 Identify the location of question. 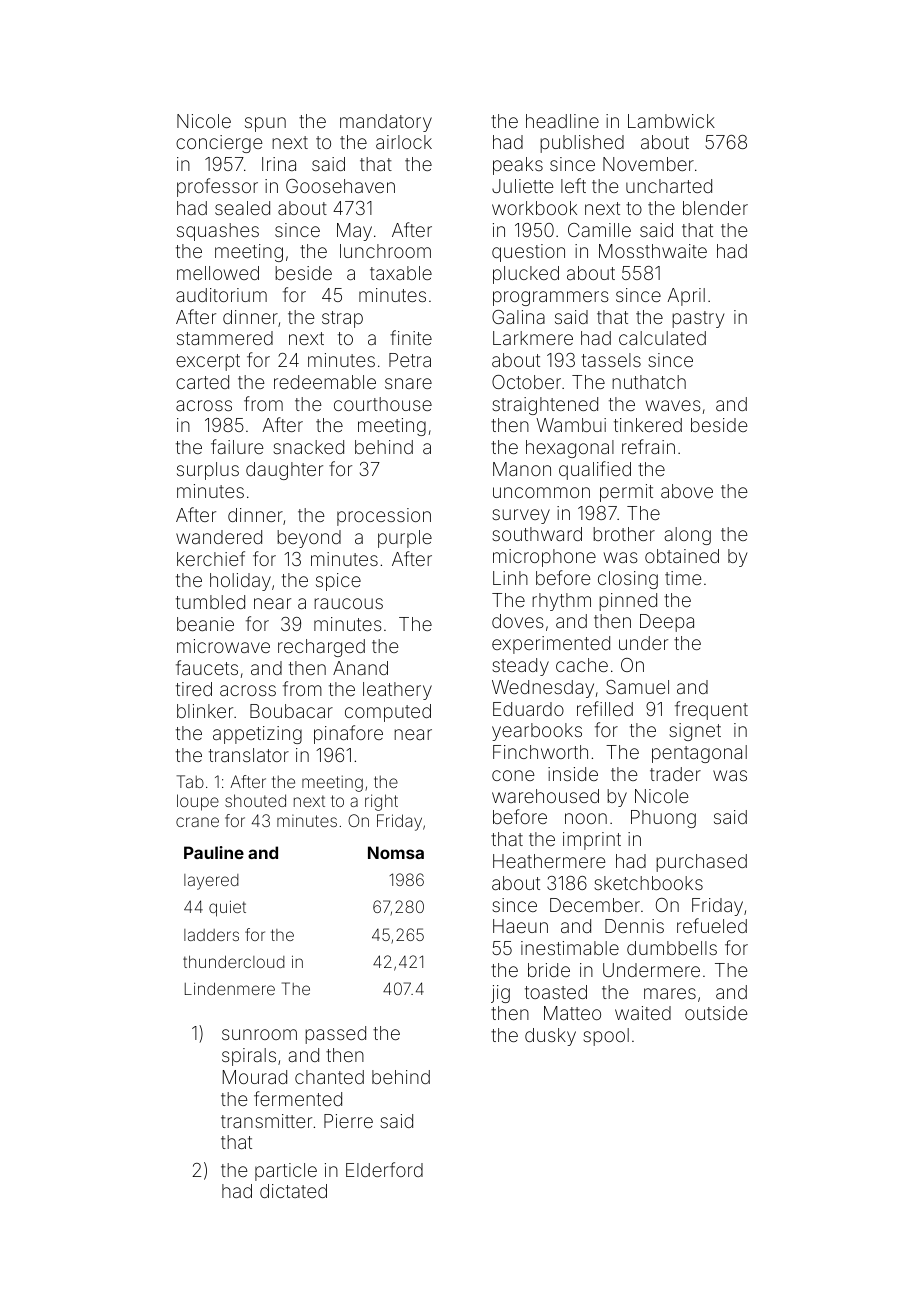
(528, 253).
